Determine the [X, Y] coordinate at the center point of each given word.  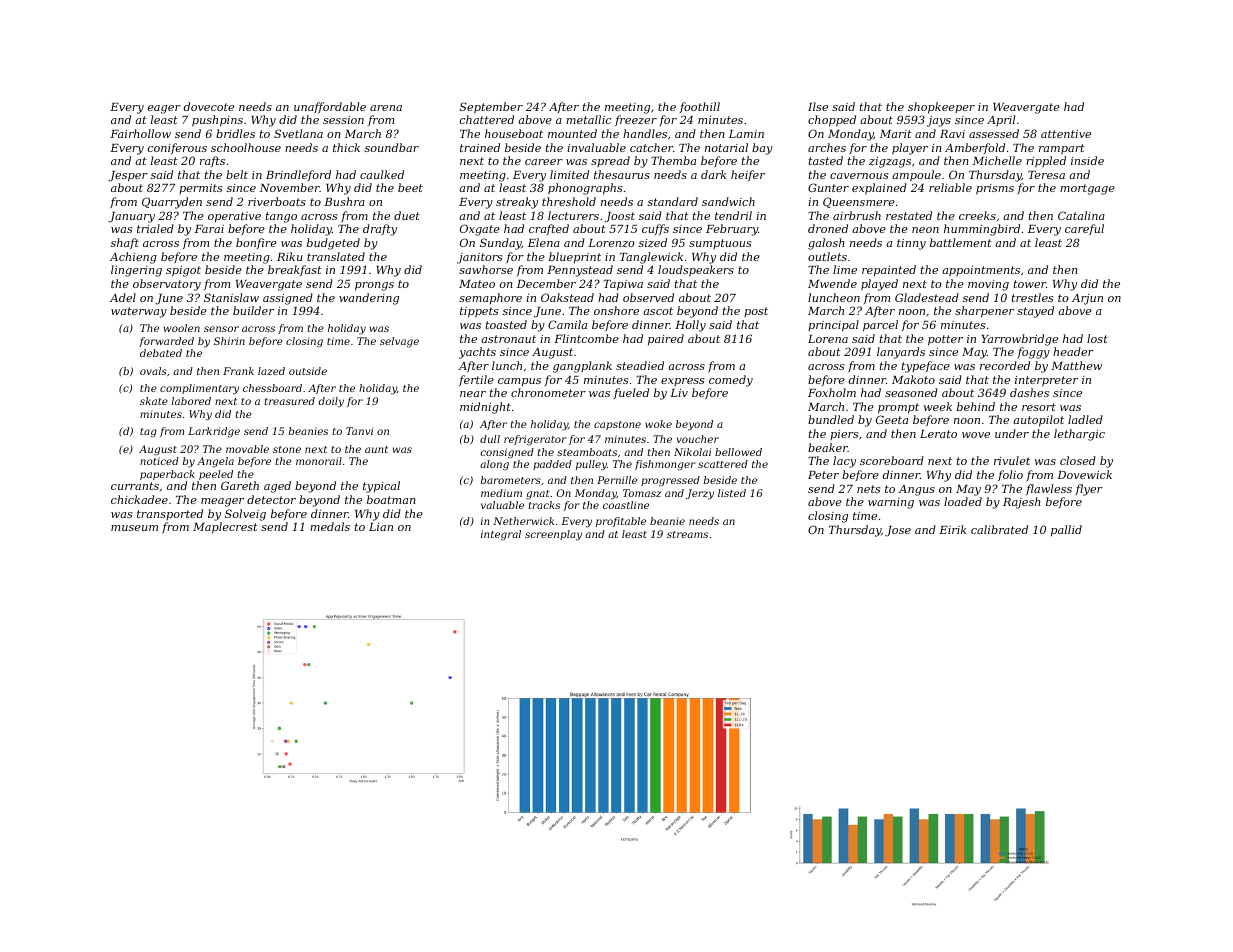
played [879, 285]
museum [134, 528]
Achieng [133, 258]
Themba [673, 160]
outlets [827, 256]
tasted [826, 160]
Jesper [128, 176]
